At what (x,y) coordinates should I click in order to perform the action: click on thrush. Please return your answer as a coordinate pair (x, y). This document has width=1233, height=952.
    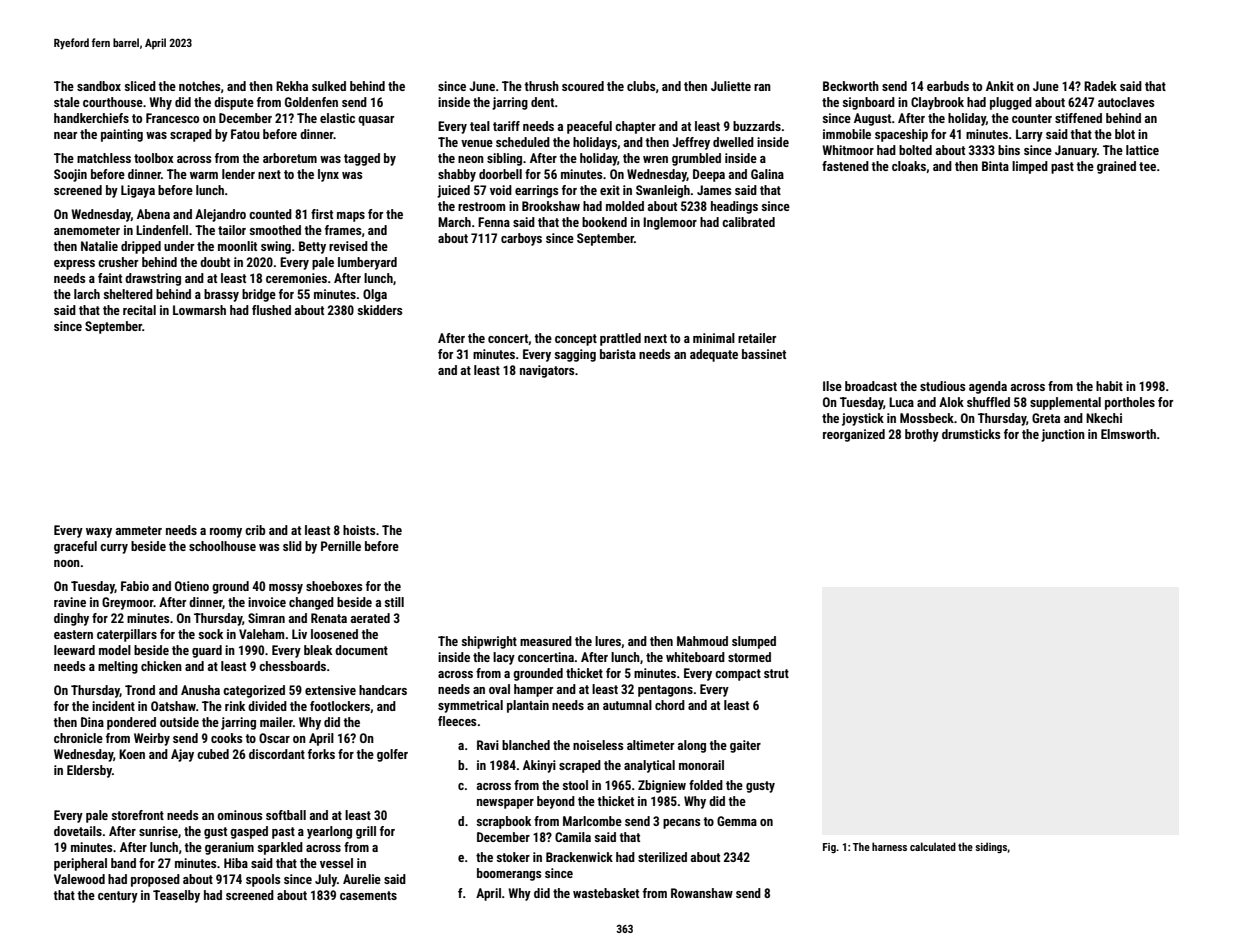
    Looking at the image, I should click on (541, 86).
